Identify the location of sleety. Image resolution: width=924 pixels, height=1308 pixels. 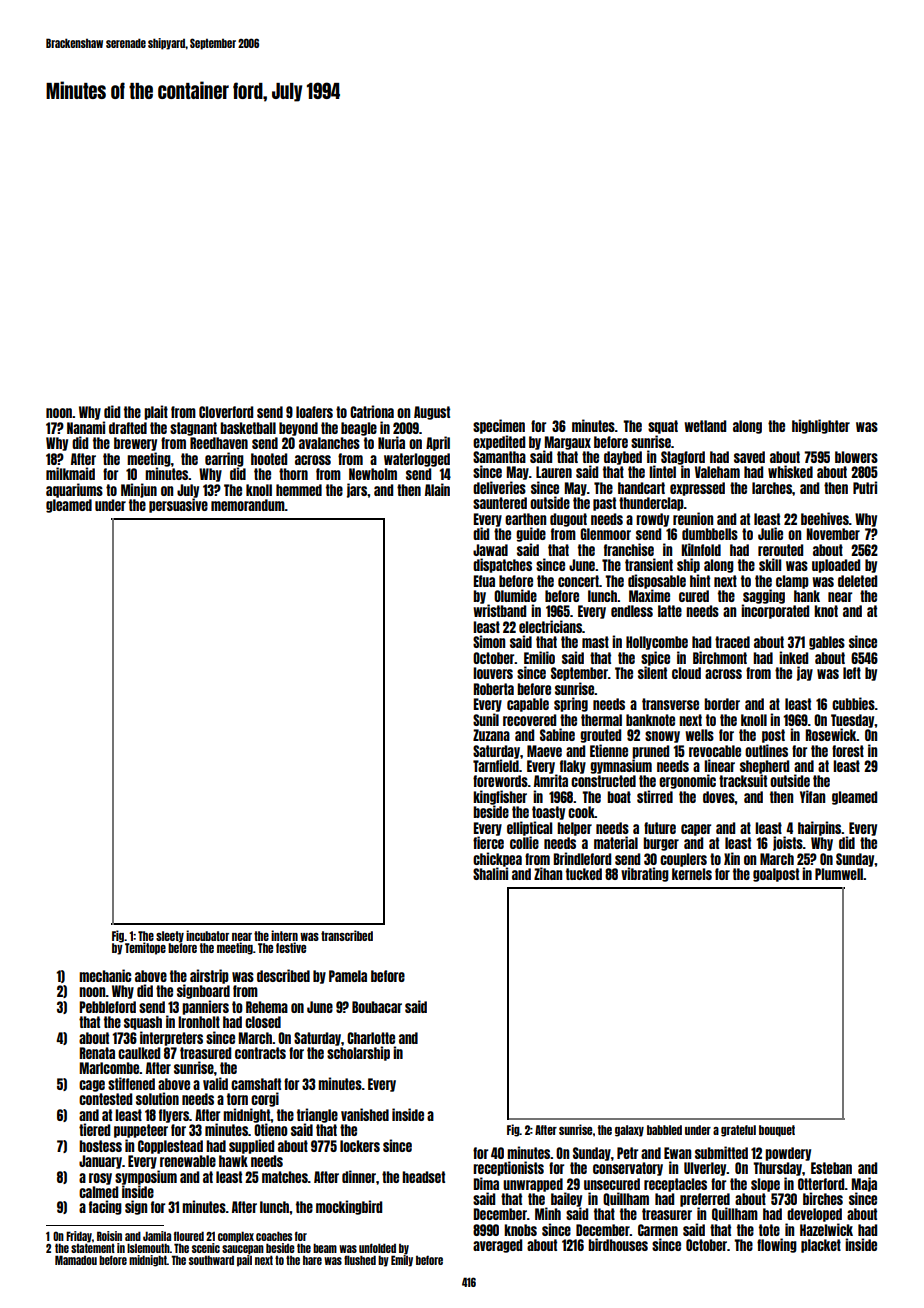
(170, 937).
